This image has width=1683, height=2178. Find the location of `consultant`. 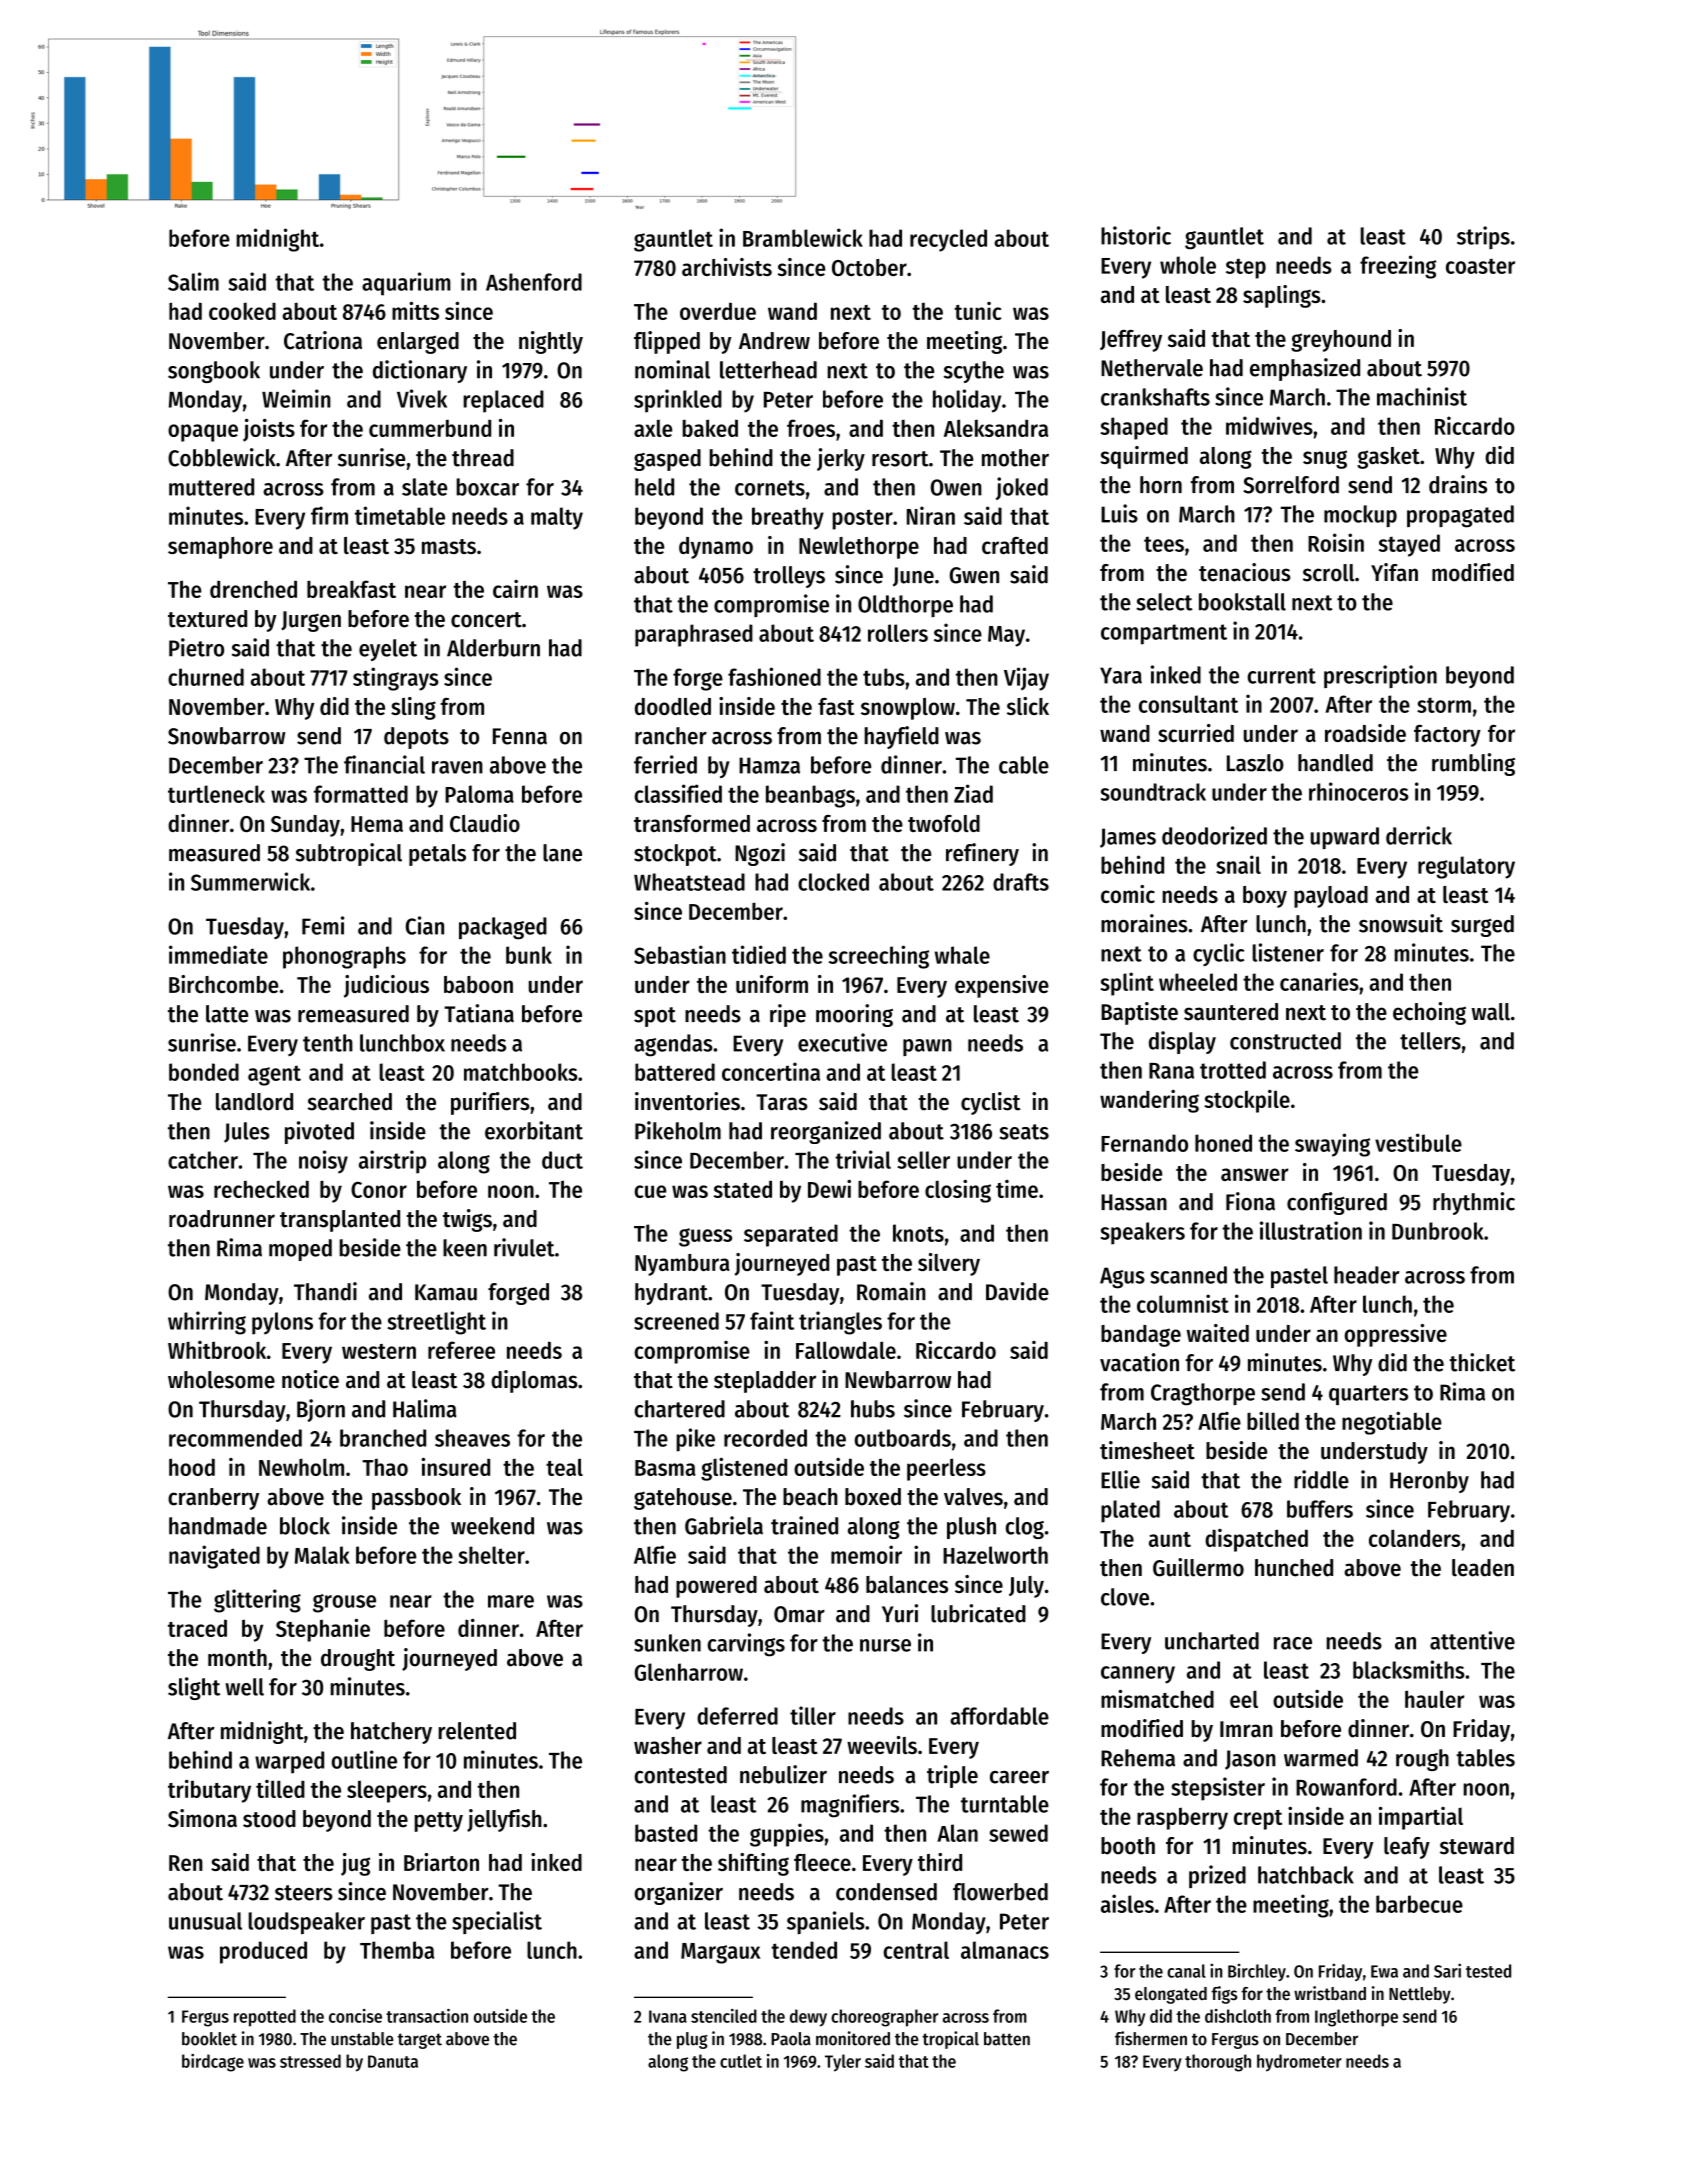

consultant is located at coordinates (1188, 704).
